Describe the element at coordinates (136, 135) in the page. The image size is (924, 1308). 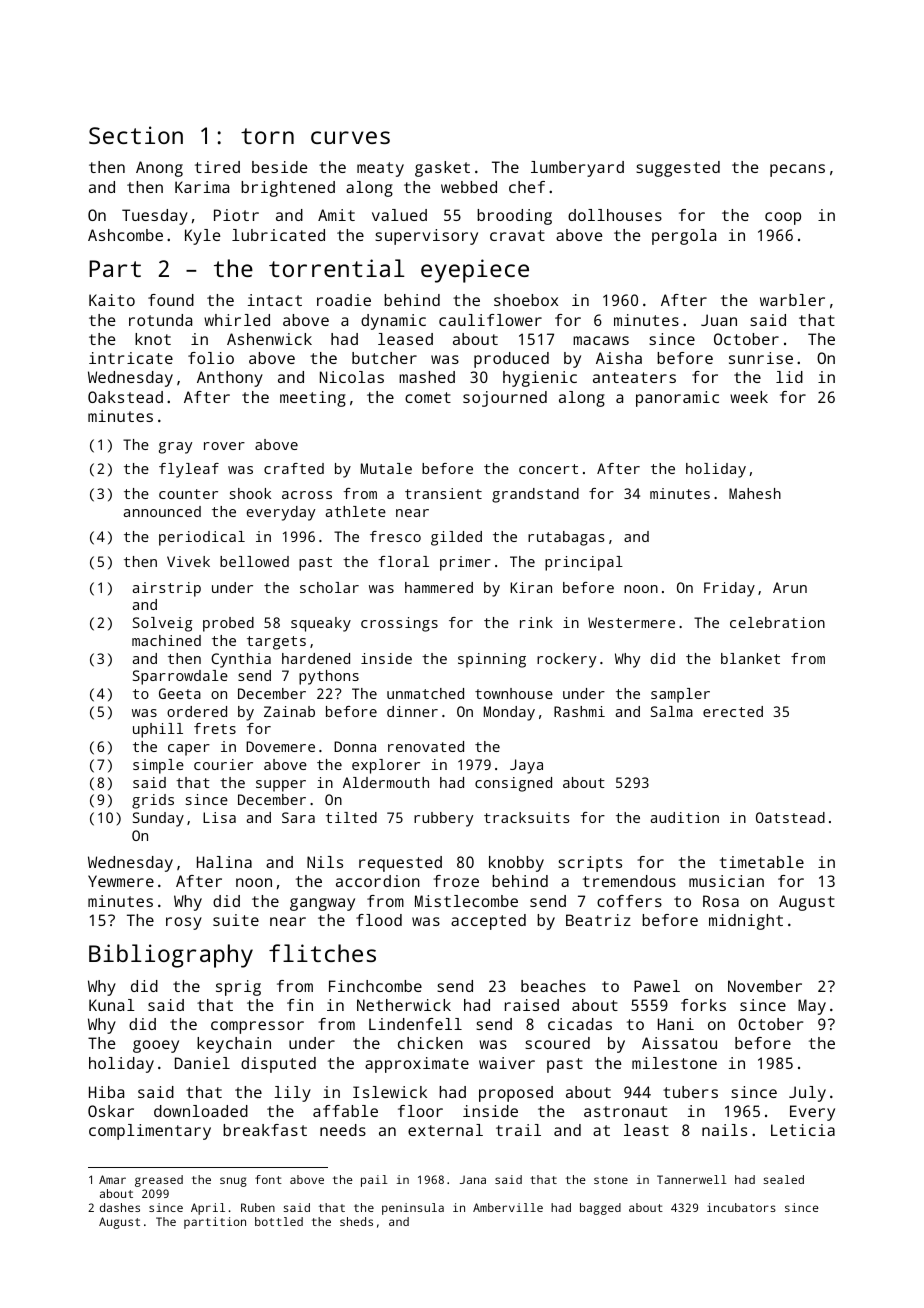
I see `Section` at that location.
